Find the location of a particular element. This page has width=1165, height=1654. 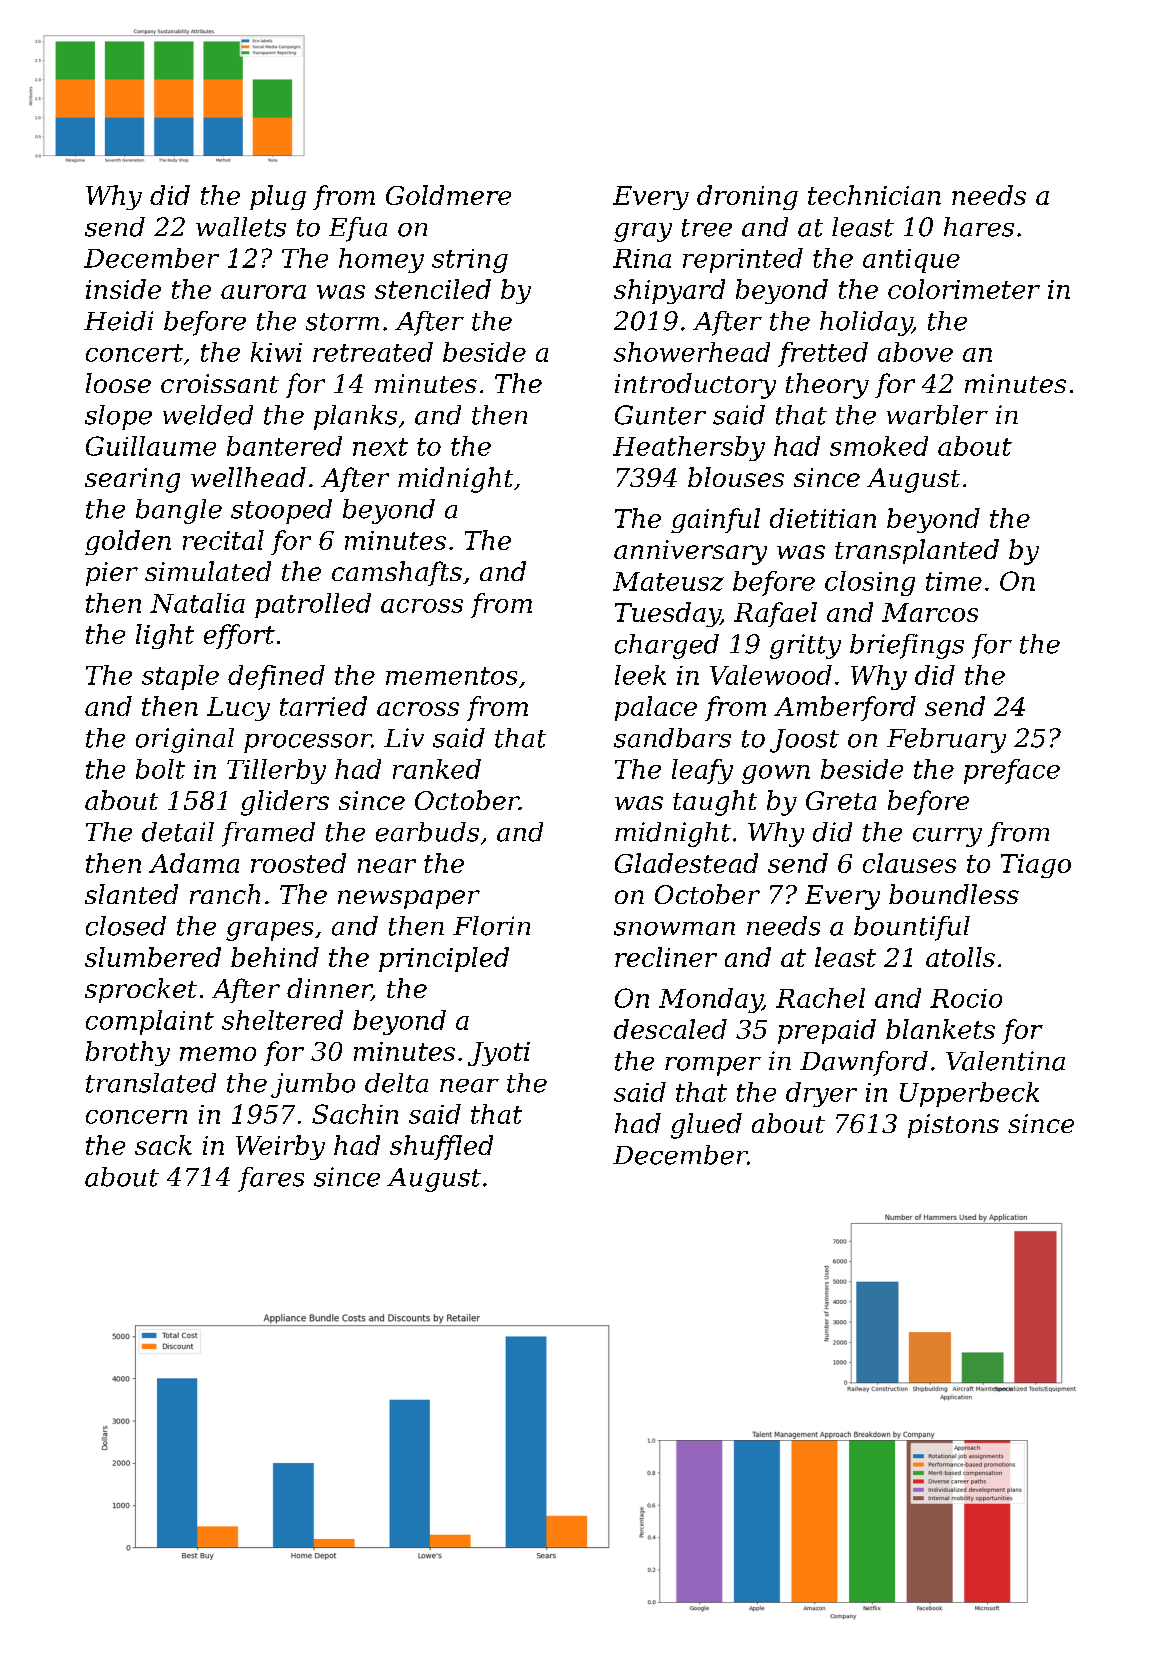

taught is located at coordinates (715, 803).
